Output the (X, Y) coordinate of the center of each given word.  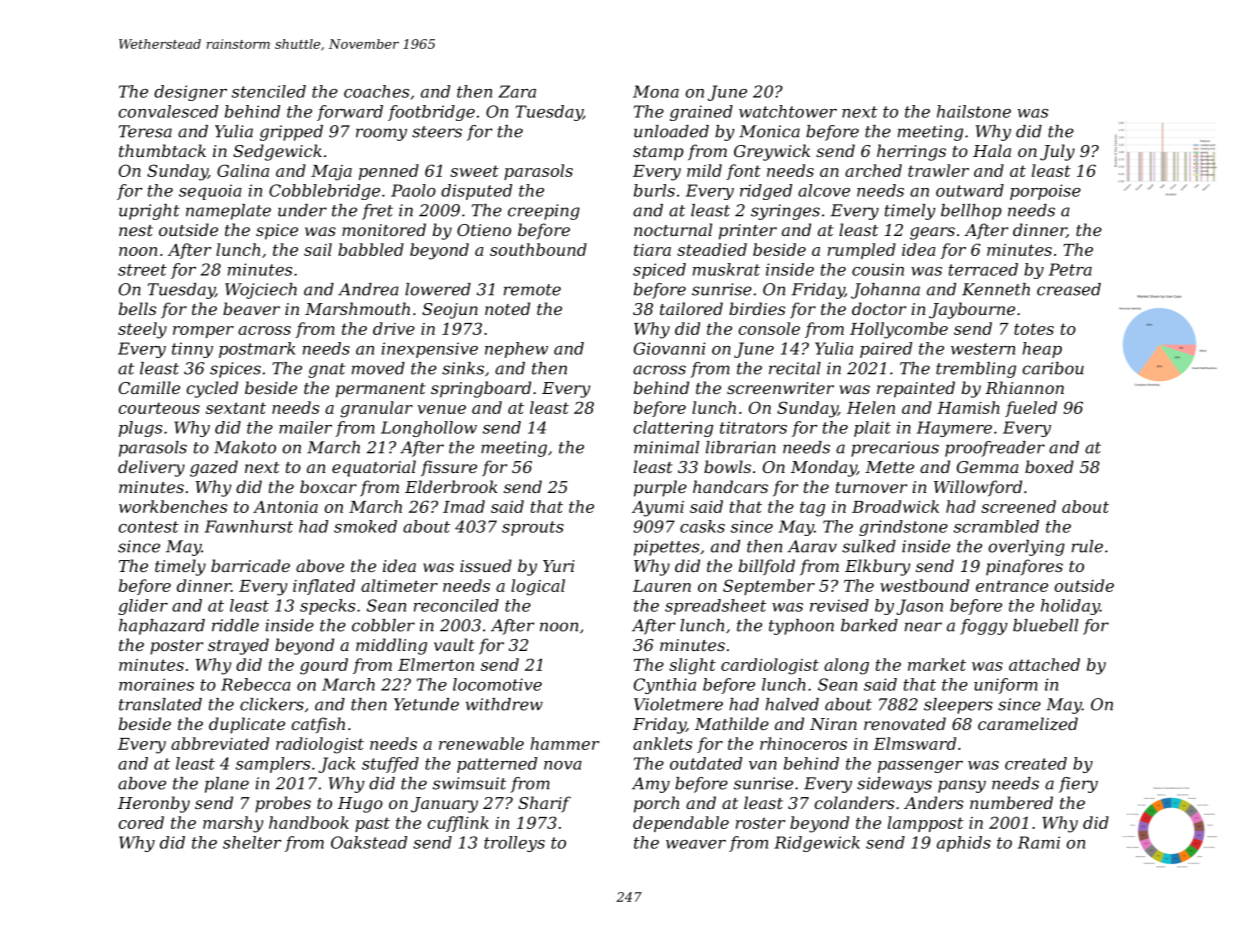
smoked (365, 526)
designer (190, 93)
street (142, 270)
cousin (878, 269)
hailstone (974, 111)
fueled (1031, 409)
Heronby (154, 804)
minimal (666, 447)
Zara (517, 91)
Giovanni (670, 348)
